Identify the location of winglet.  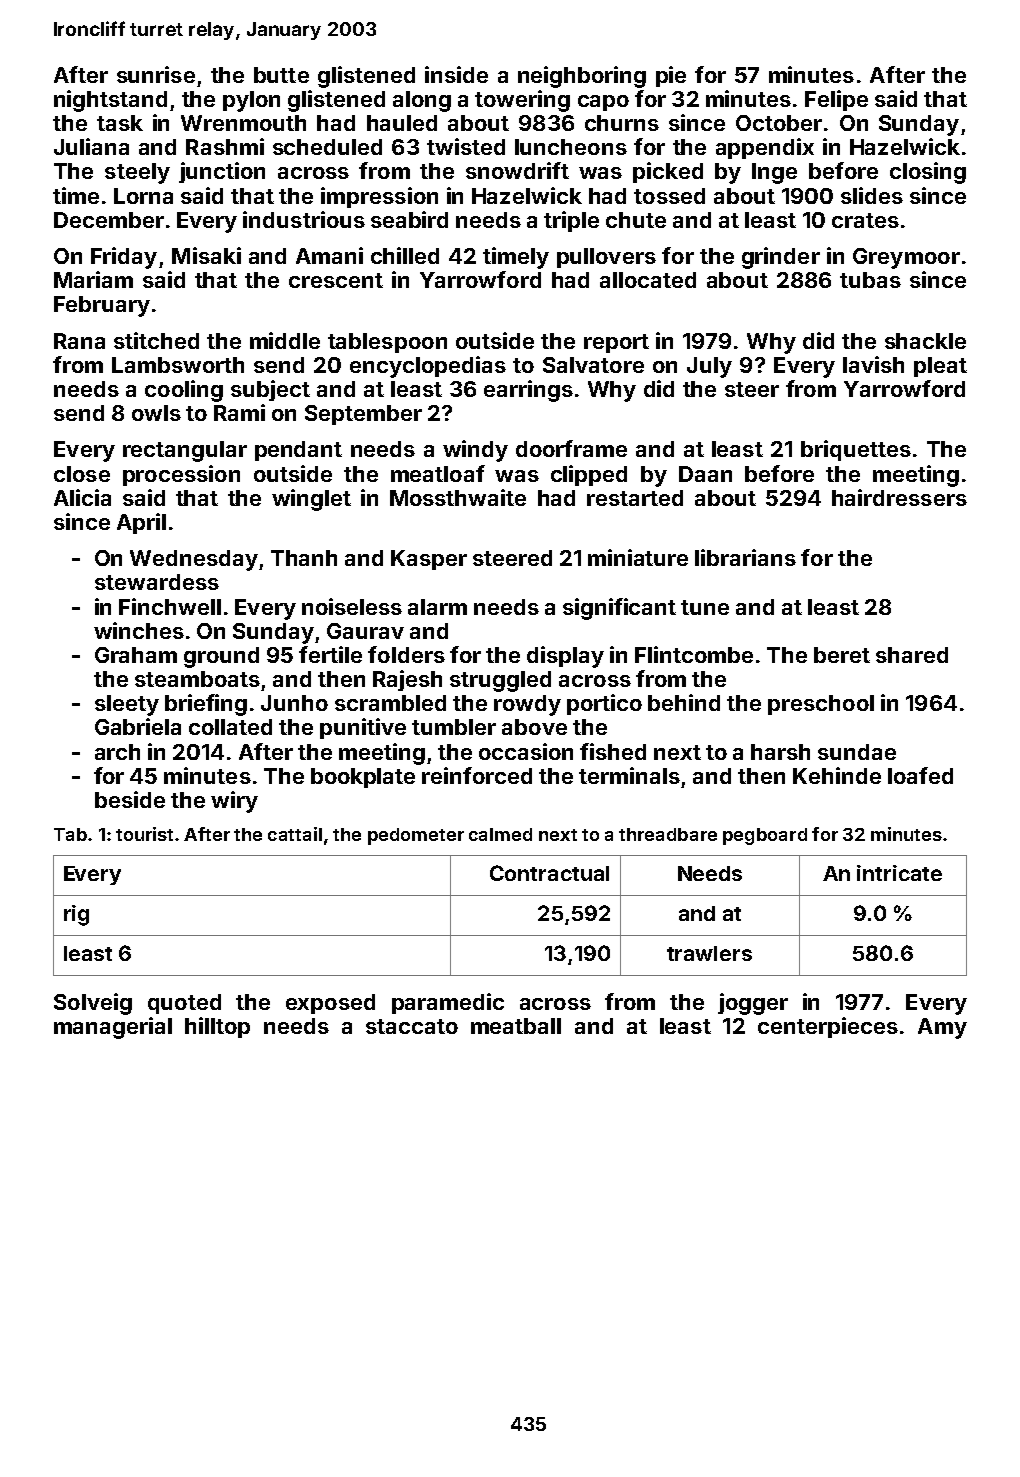
(311, 500).
